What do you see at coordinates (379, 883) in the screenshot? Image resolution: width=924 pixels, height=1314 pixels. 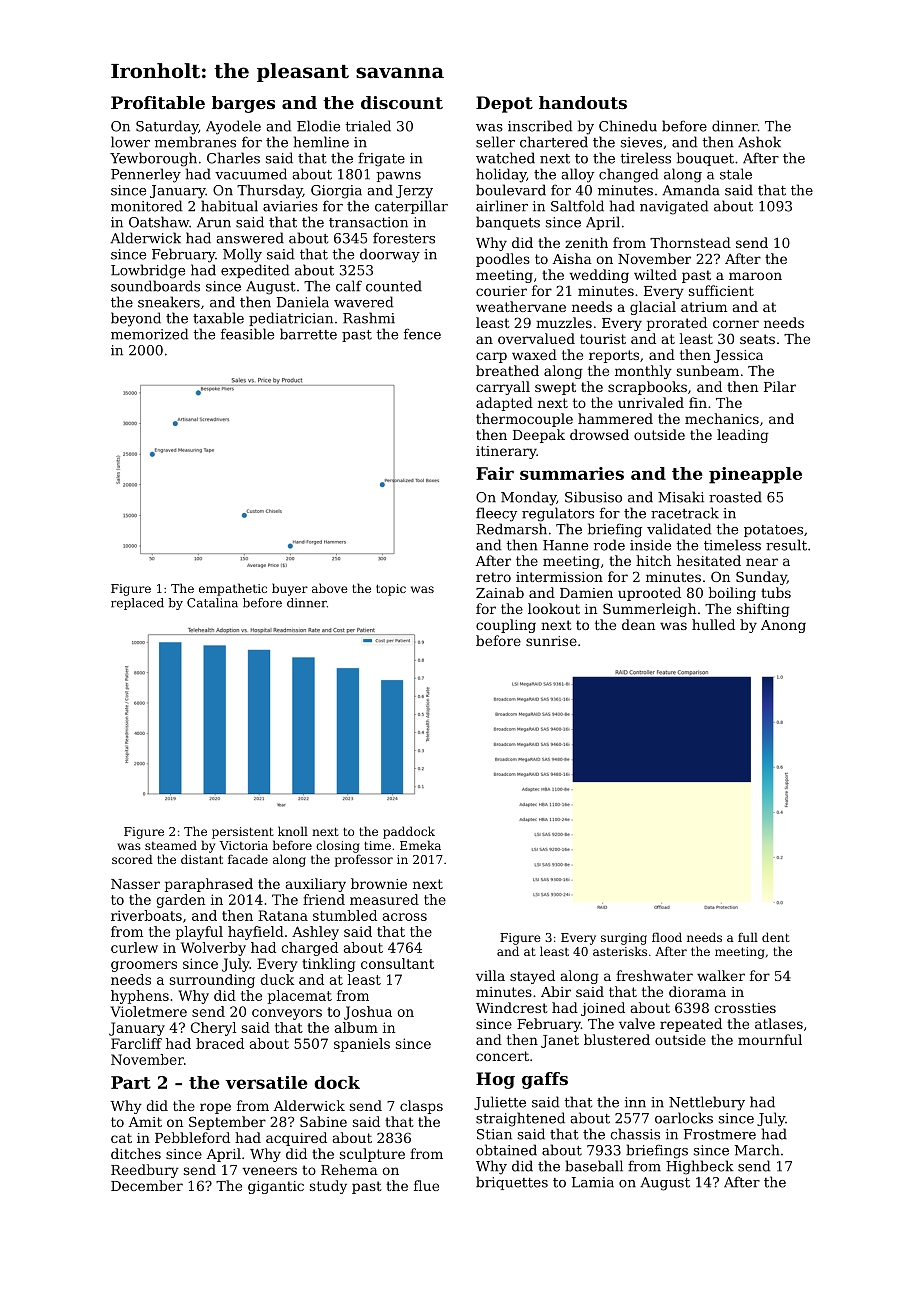 I see `brownie` at bounding box center [379, 883].
